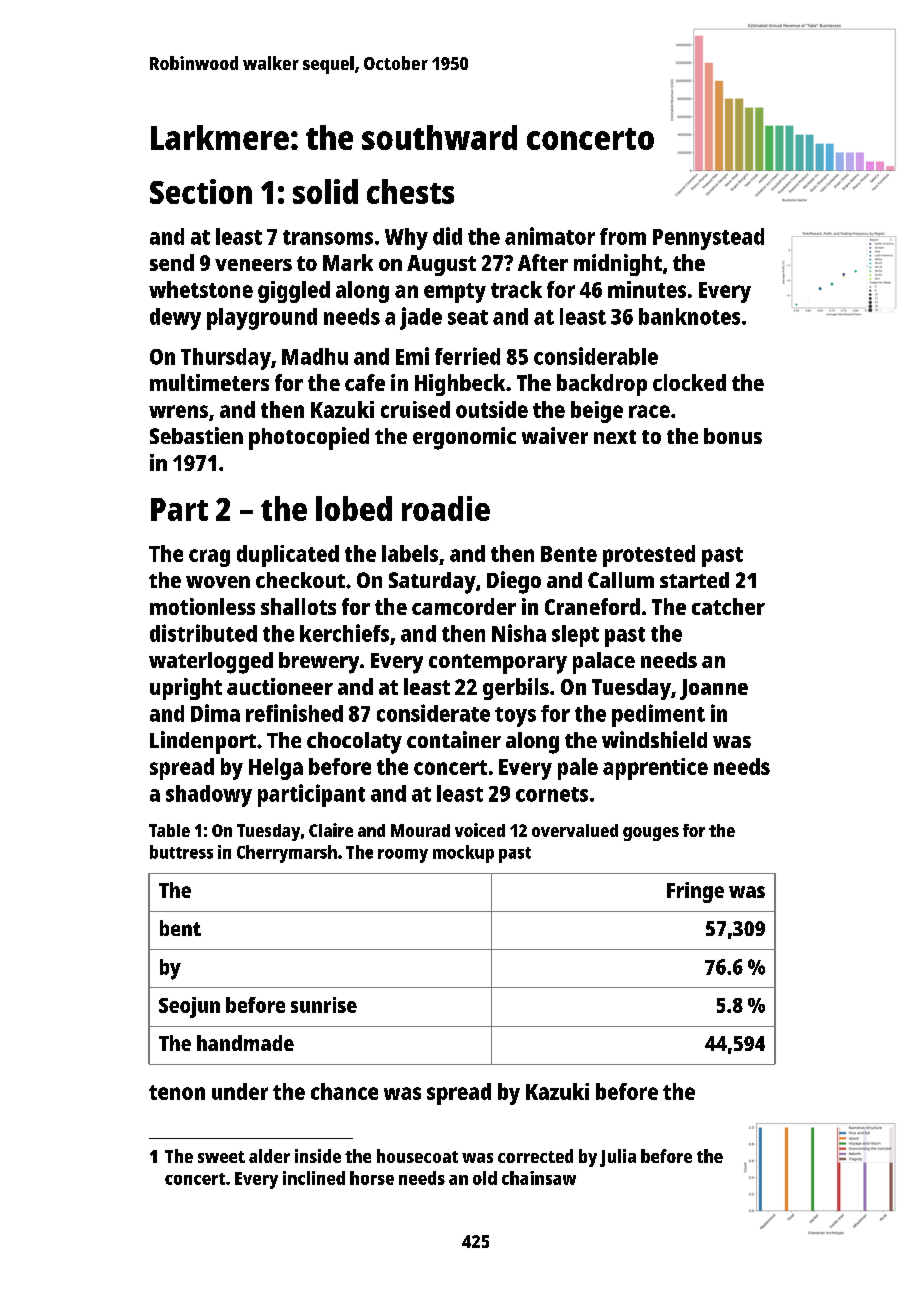  What do you see at coordinates (201, 191) in the screenshot?
I see `Section` at bounding box center [201, 191].
